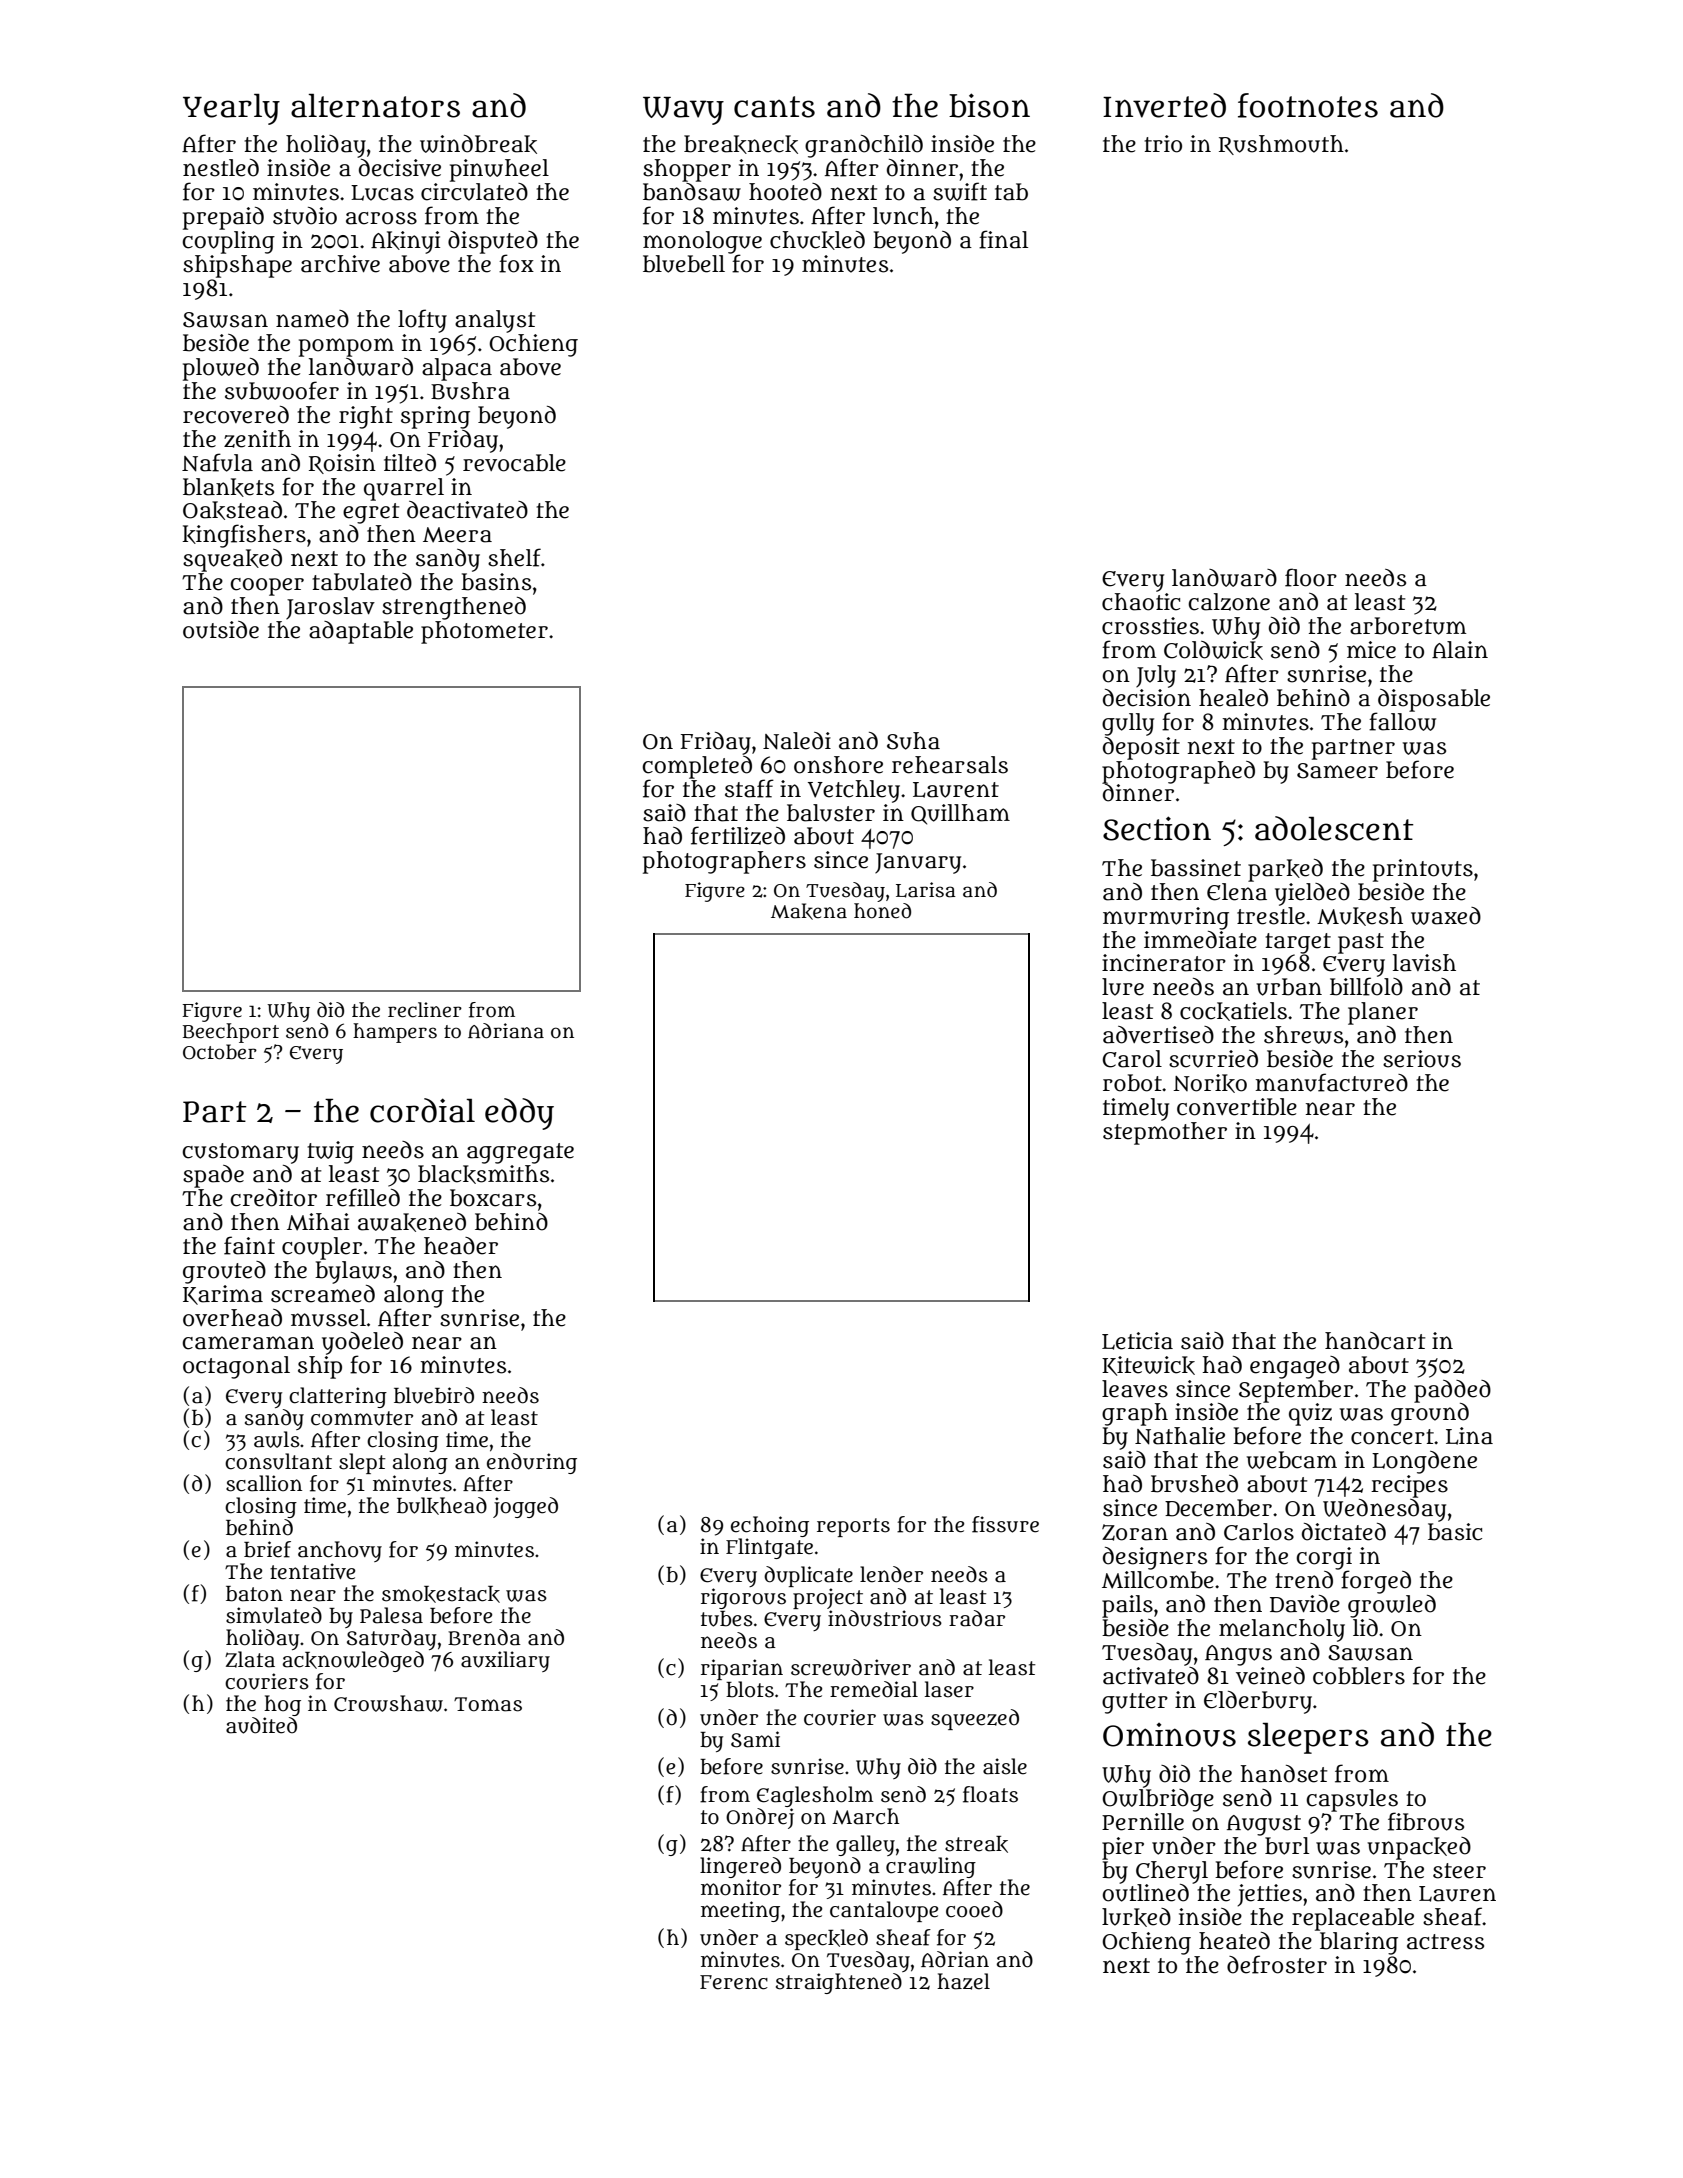  Describe the element at coordinates (261, 1725) in the screenshot. I see `audited` at that location.
